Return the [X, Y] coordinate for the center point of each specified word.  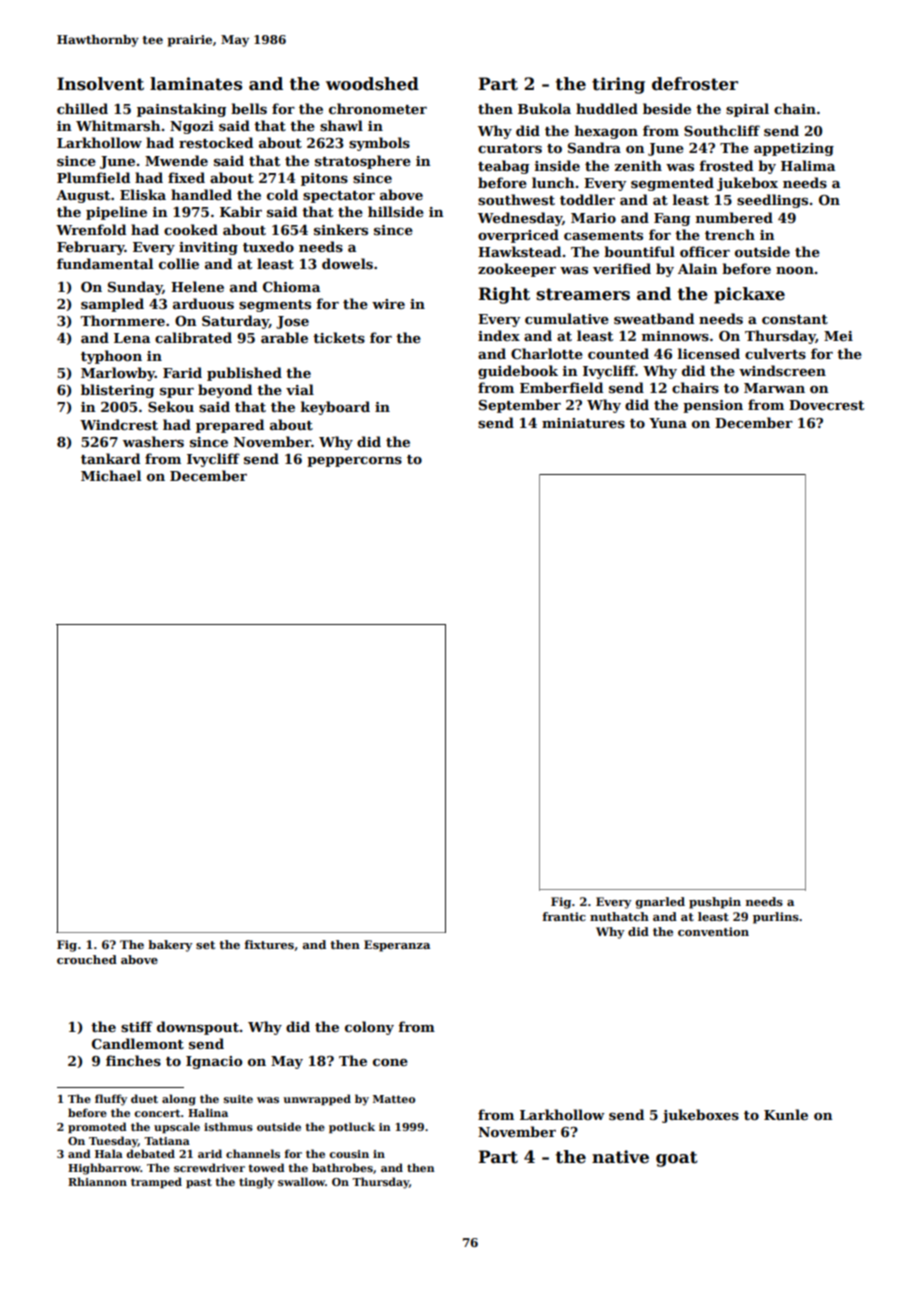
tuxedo [268, 246]
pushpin [715, 903]
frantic [564, 916]
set [205, 945]
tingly [256, 1183]
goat [677, 1159]
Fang [672, 219]
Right [504, 295]
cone [390, 1062]
